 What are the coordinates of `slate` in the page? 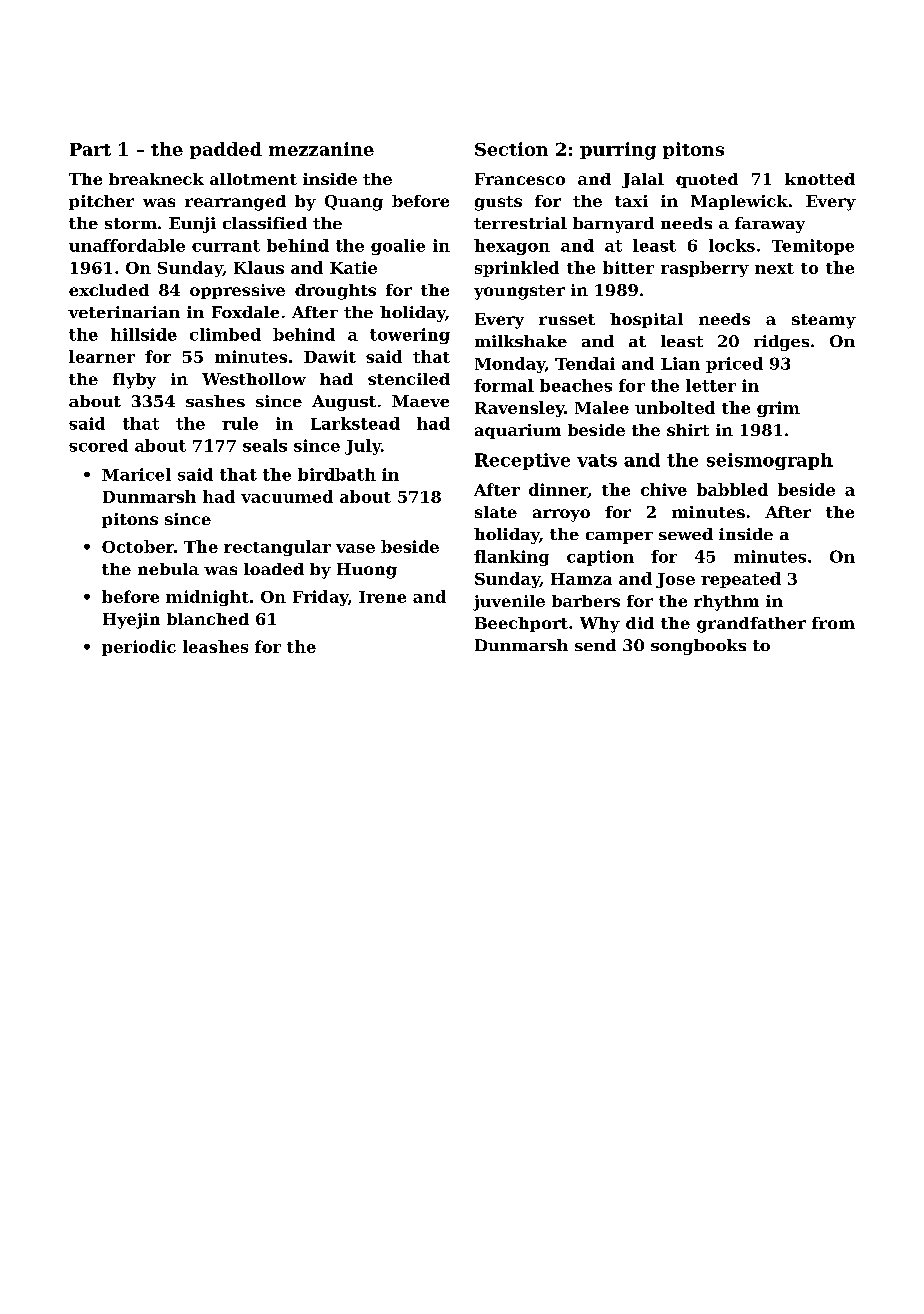 It's located at (496, 512).
